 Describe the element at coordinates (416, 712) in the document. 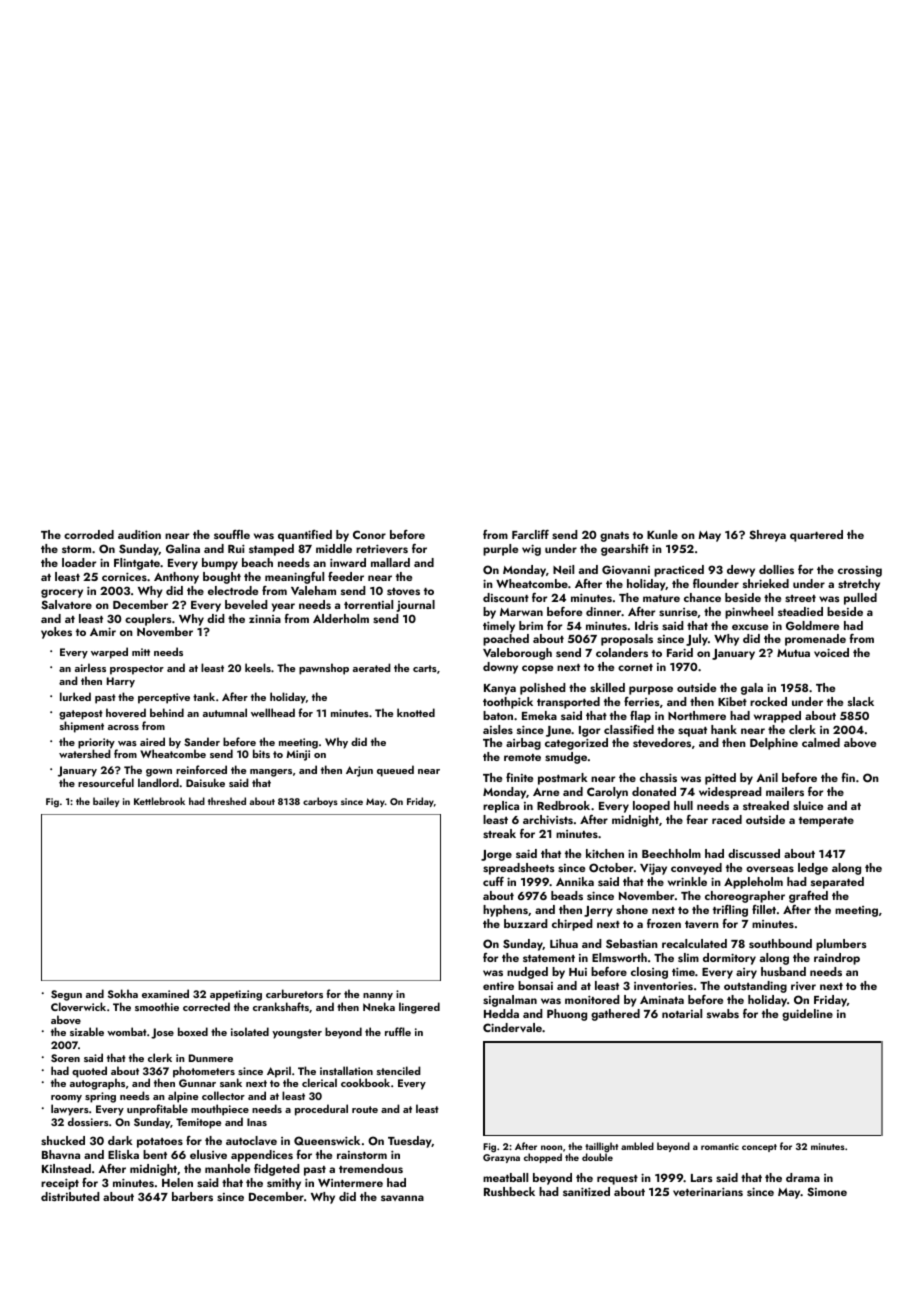

I see `knotted` at that location.
